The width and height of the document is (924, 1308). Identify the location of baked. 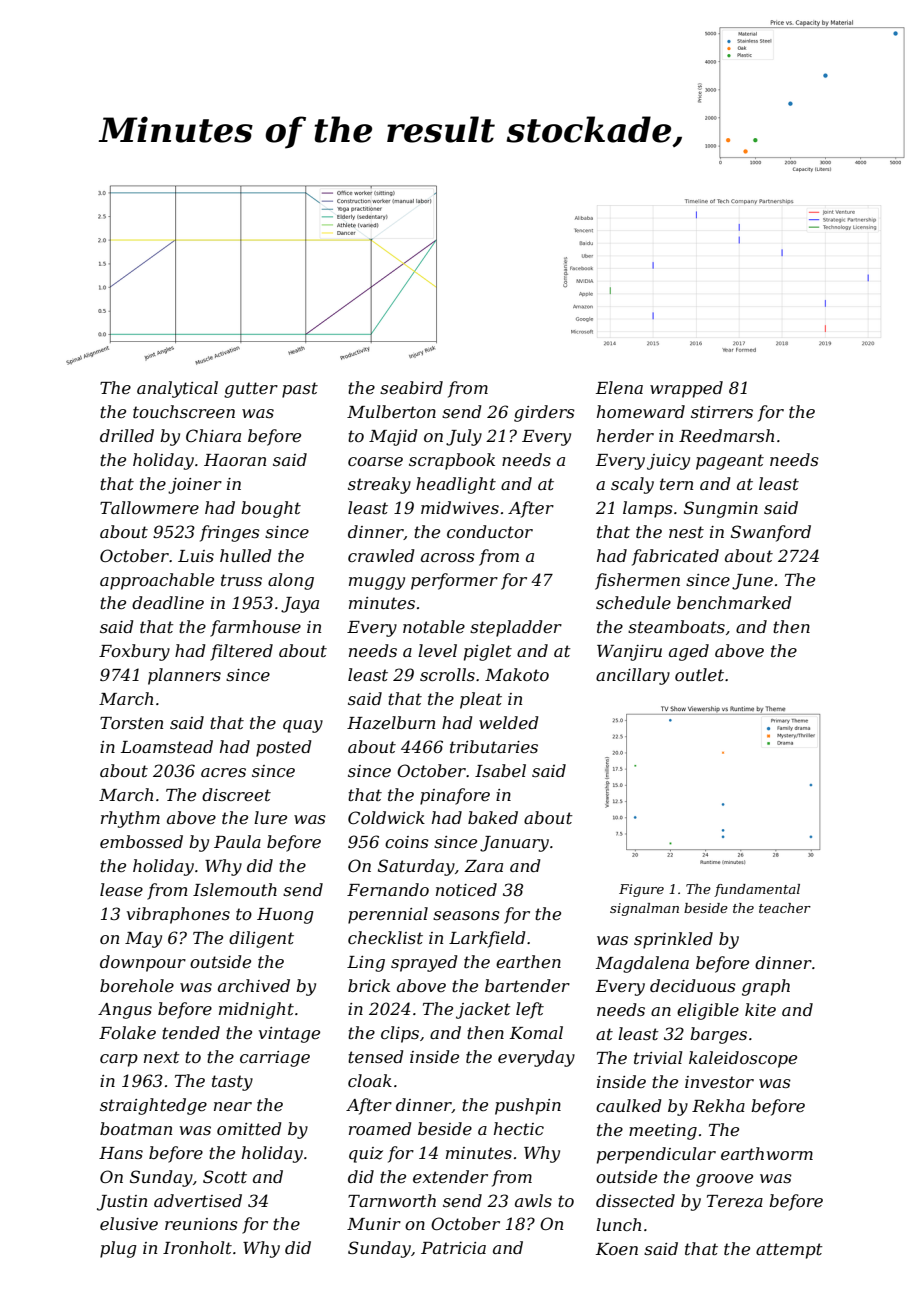
(493, 817).
